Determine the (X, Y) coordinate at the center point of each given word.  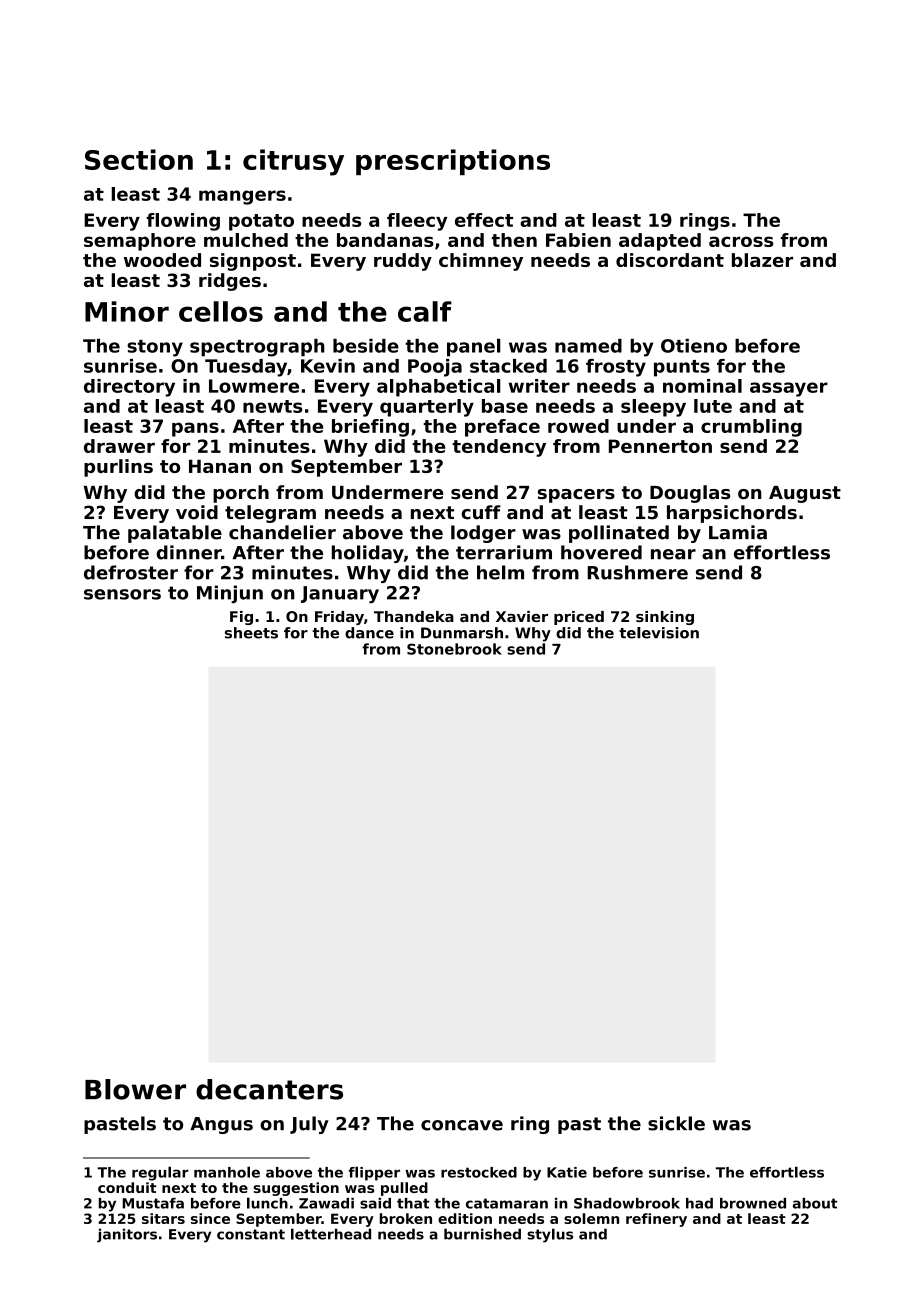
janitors (127, 1235)
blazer (762, 260)
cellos (221, 311)
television (659, 633)
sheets (251, 633)
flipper (374, 1173)
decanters (269, 1089)
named (588, 346)
